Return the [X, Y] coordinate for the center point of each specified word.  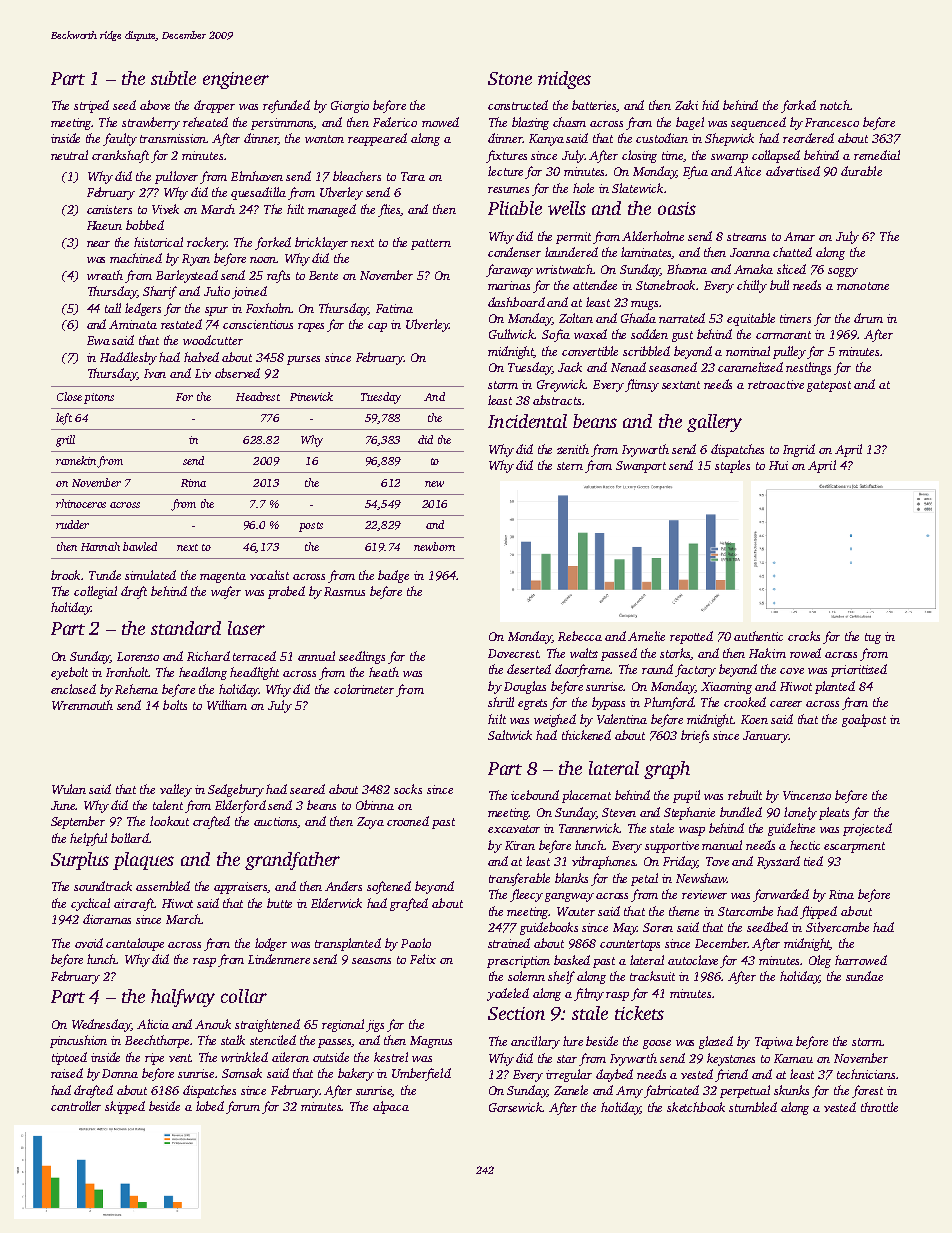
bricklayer [321, 243]
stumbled [753, 1107]
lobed [210, 1106]
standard [186, 628]
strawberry [151, 123]
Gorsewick [516, 1107]
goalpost [864, 720]
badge [393, 576]
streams [746, 237]
